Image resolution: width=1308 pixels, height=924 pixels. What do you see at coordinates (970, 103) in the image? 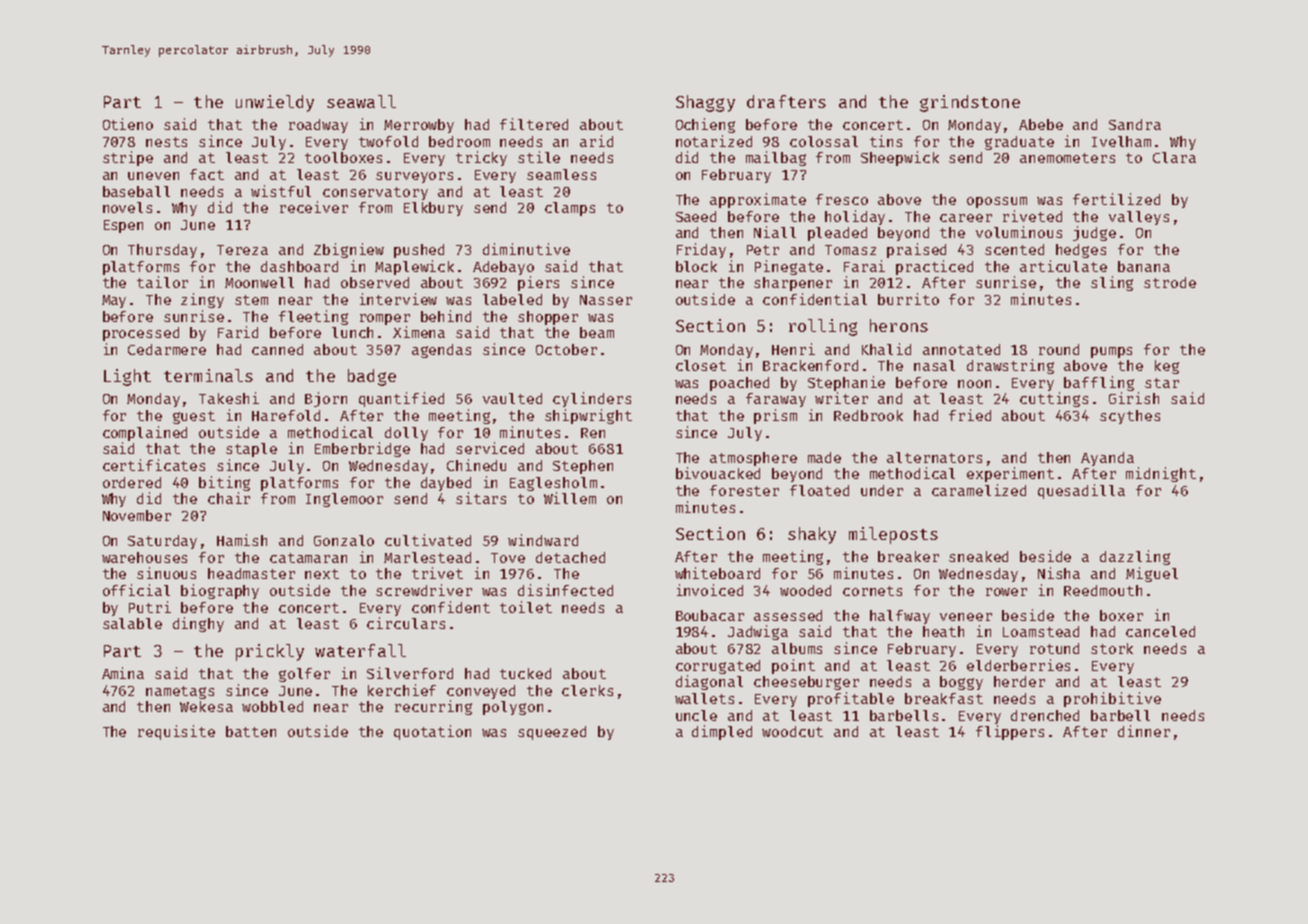
I see `grindstone` at bounding box center [970, 103].
